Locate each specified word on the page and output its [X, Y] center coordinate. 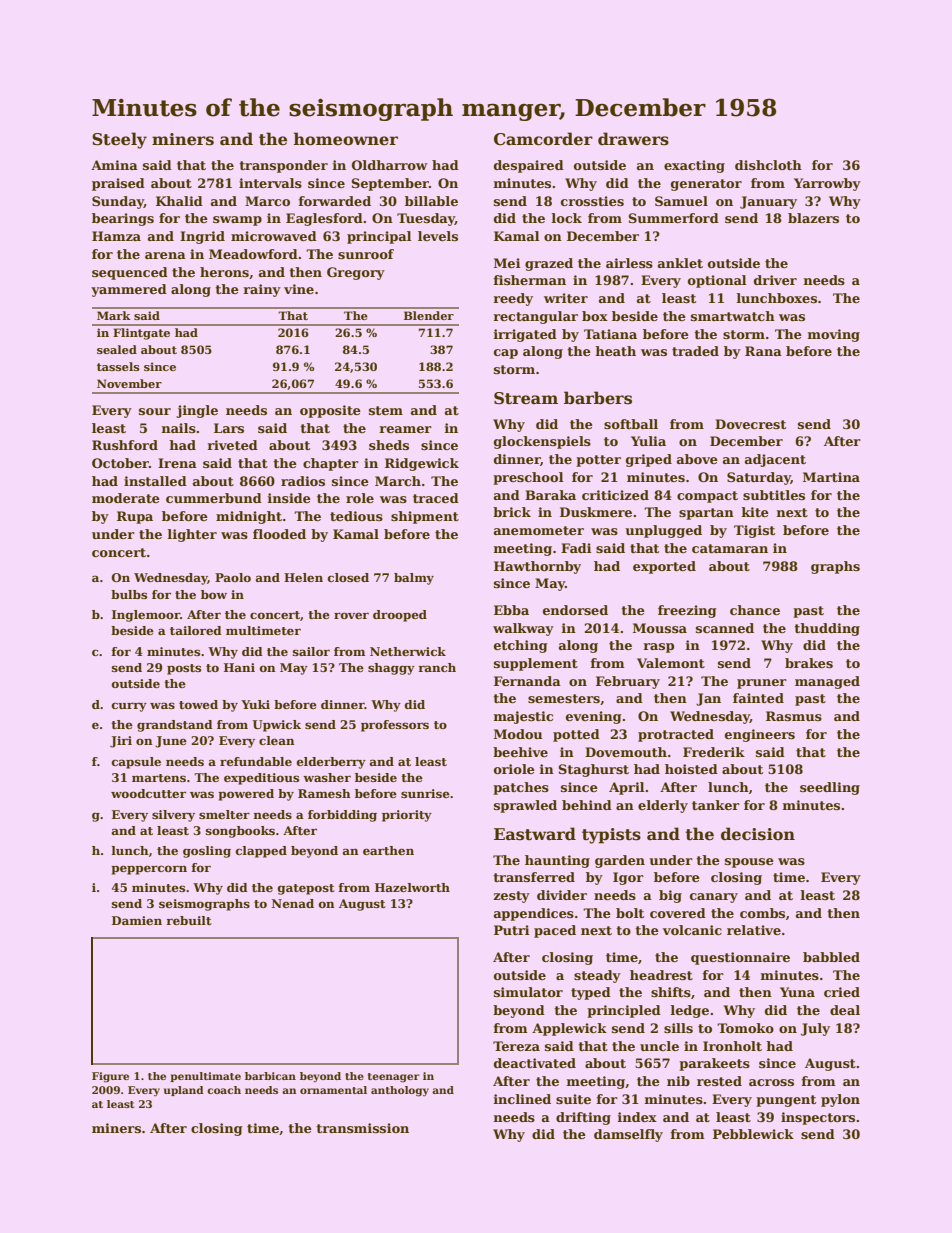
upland [184, 1091]
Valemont [671, 663]
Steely [119, 140]
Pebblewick [753, 1134]
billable [431, 201]
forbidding [342, 816]
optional [717, 281]
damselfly [628, 1135]
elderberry [331, 763]
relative [754, 930]
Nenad [293, 903]
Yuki [255, 704]
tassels [118, 366]
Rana [763, 351]
